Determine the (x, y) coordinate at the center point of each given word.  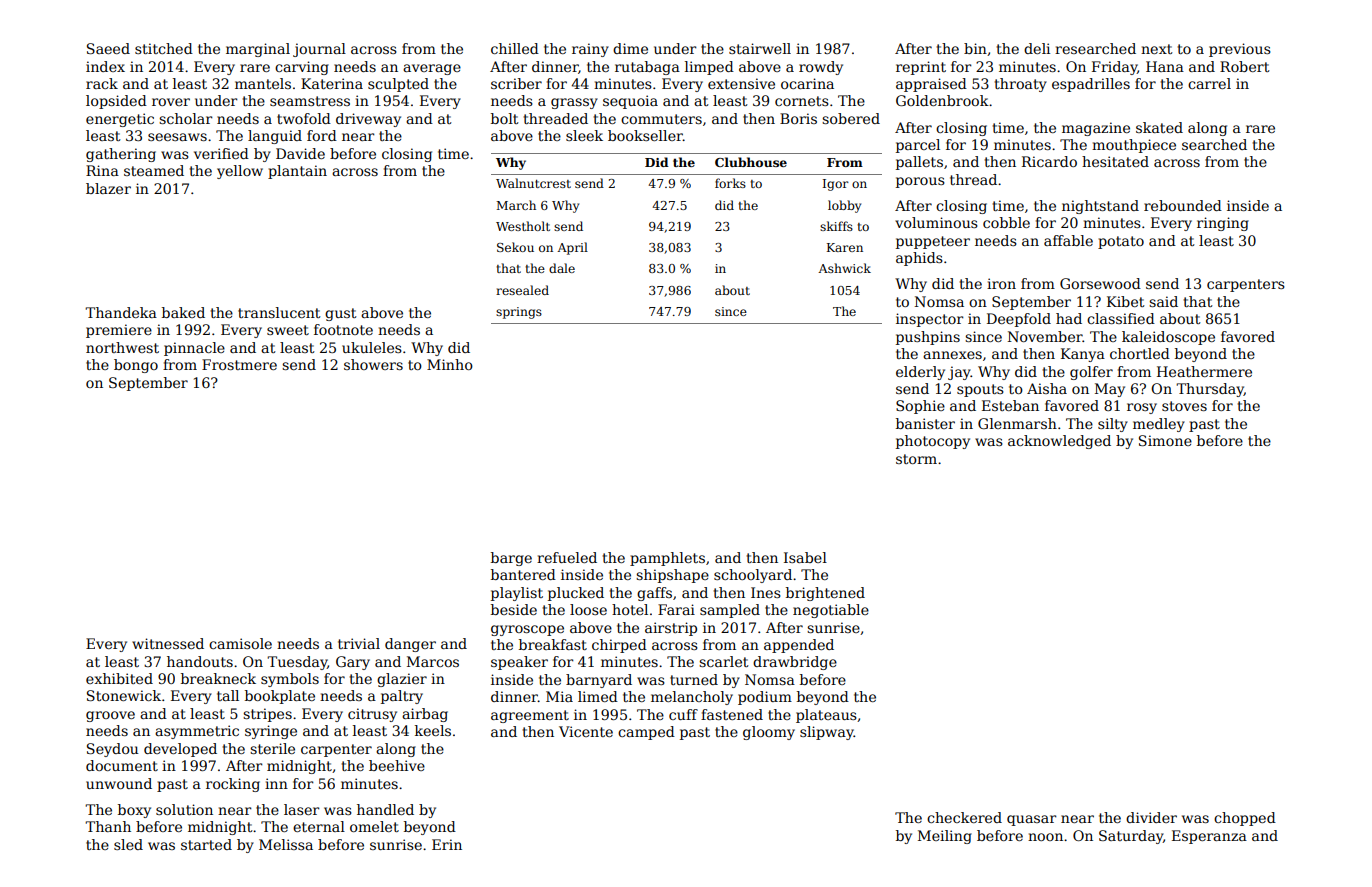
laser (302, 809)
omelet (374, 826)
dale (562, 268)
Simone (1165, 440)
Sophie (920, 407)
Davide (300, 153)
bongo (136, 366)
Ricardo (1049, 161)
